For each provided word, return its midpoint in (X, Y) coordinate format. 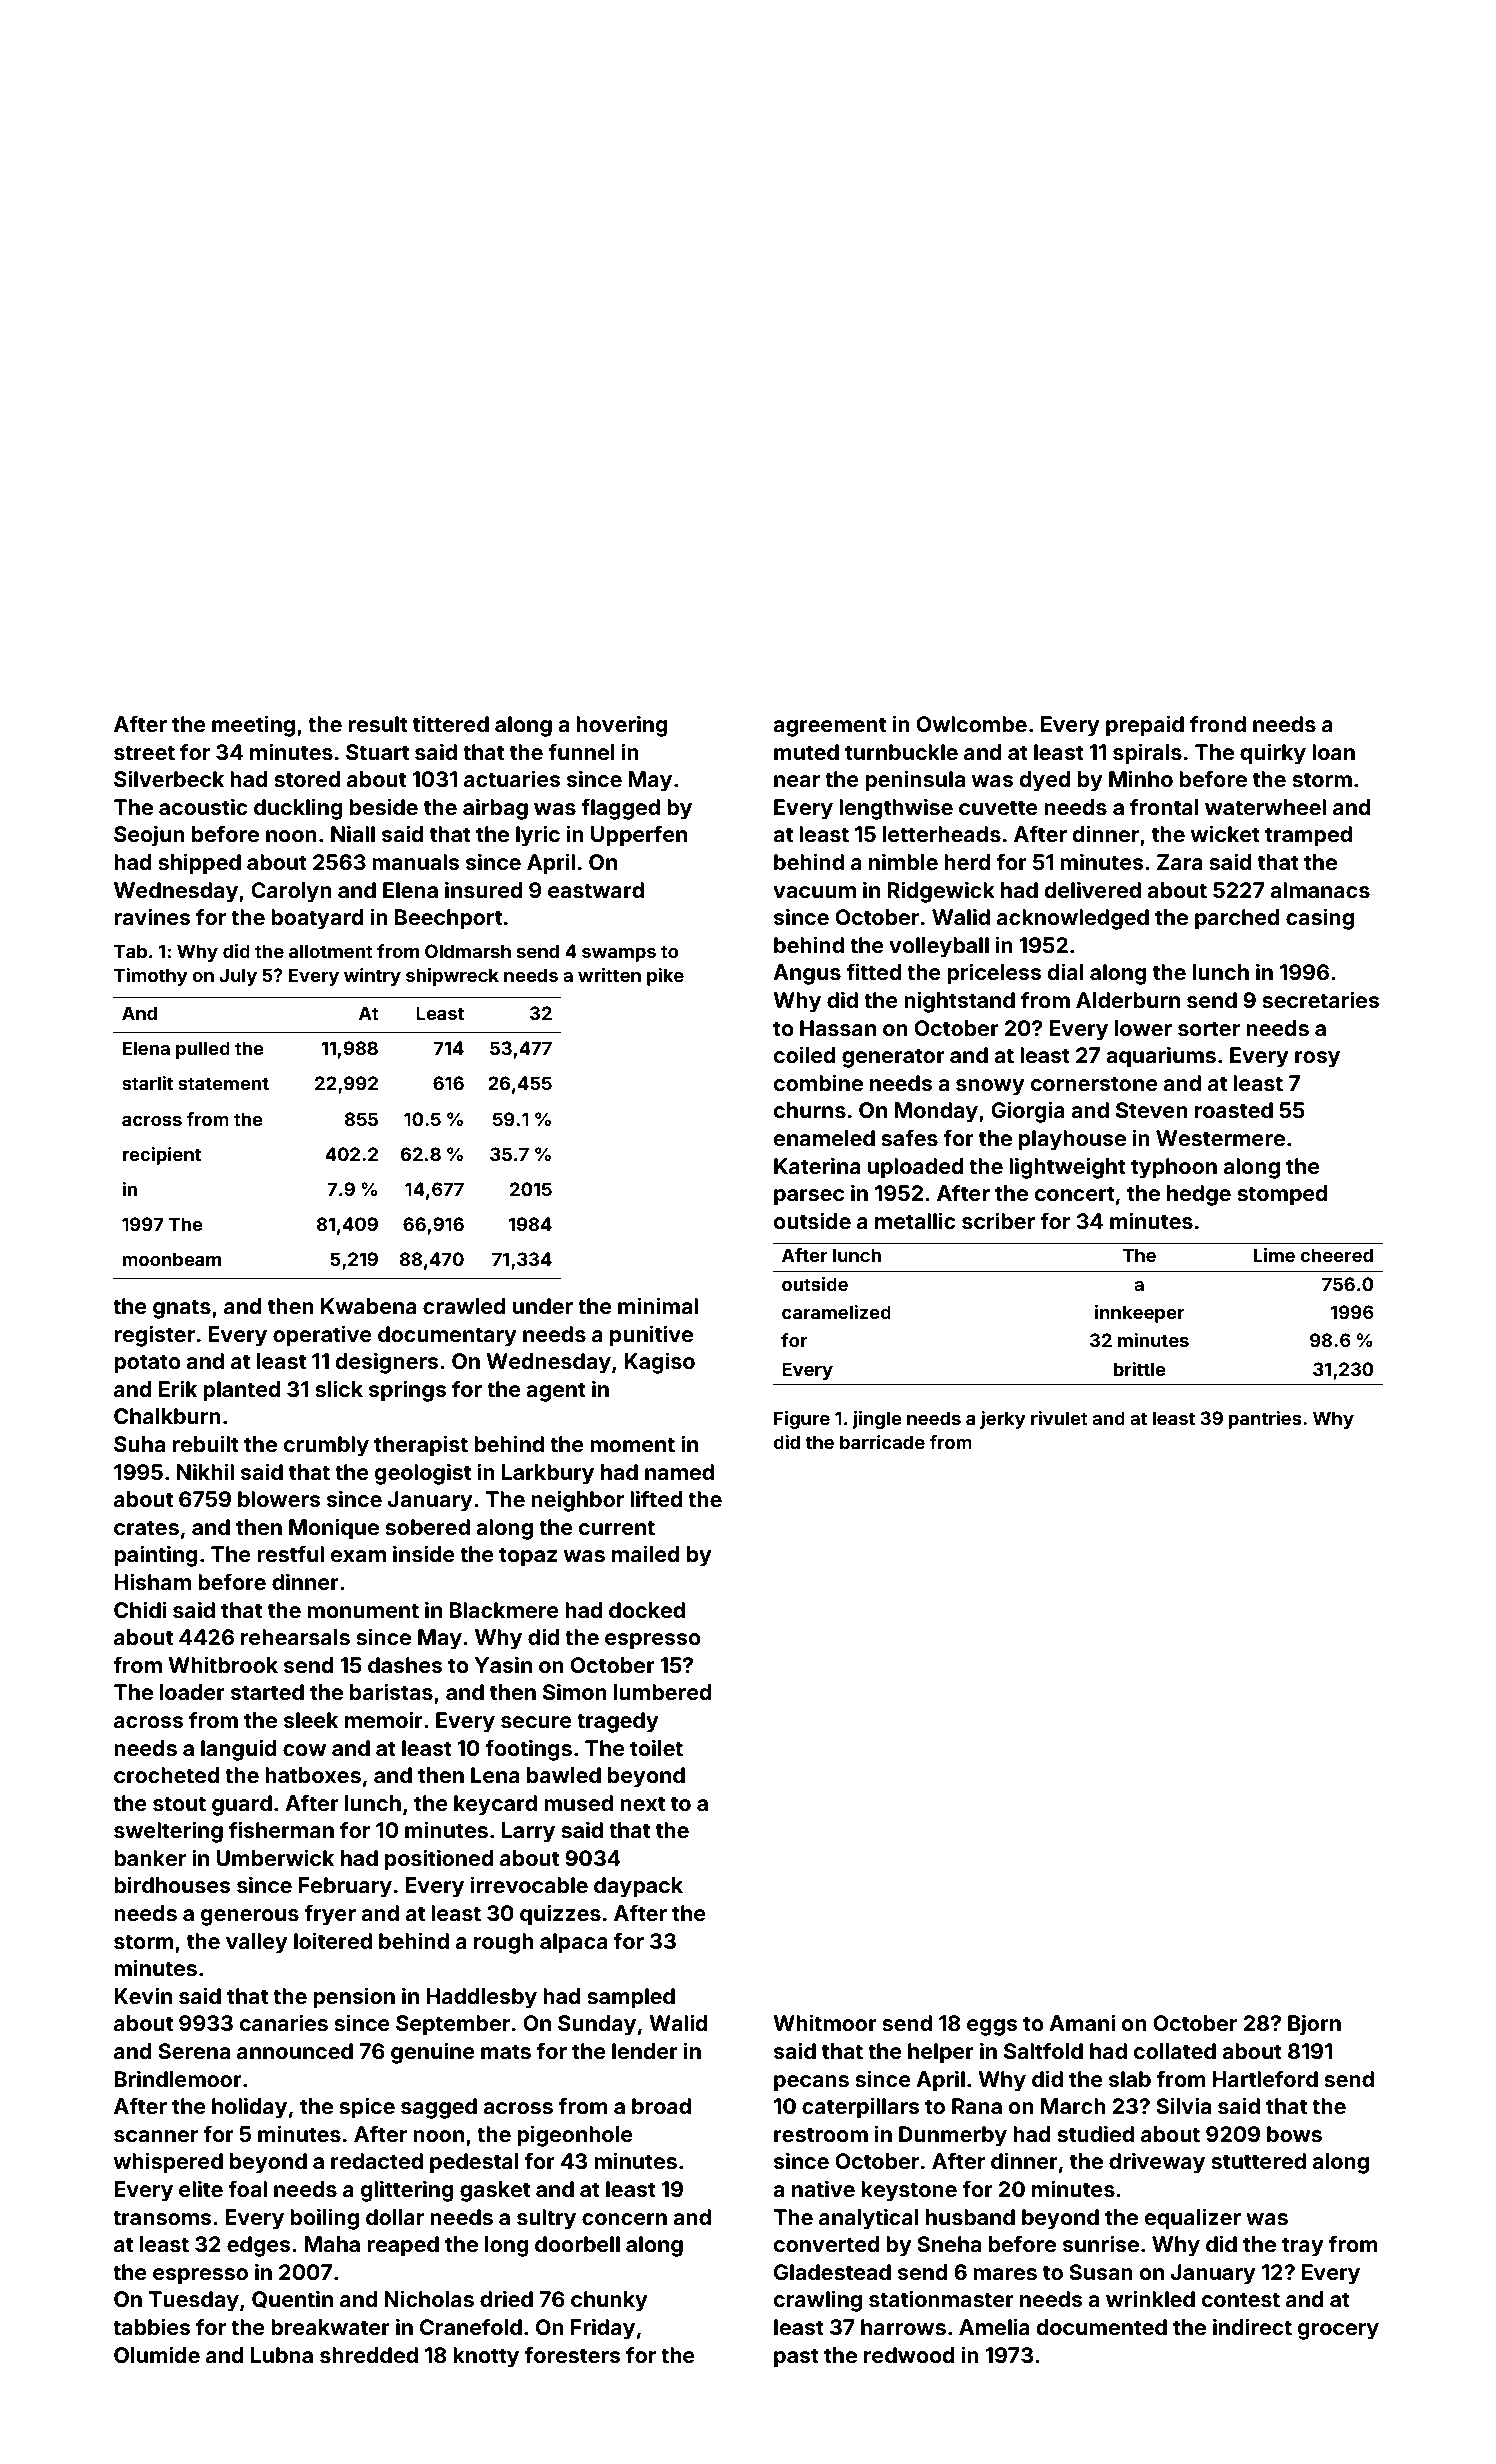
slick (339, 1388)
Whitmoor (825, 2022)
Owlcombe (971, 724)
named (679, 1472)
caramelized (836, 1312)
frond (1218, 723)
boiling (324, 2219)
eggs (992, 2027)
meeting (253, 726)
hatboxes (313, 1775)
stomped (1282, 1195)
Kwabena (369, 1306)
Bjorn (1314, 2025)
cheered (1336, 1255)
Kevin (143, 1995)
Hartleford (1265, 2078)
